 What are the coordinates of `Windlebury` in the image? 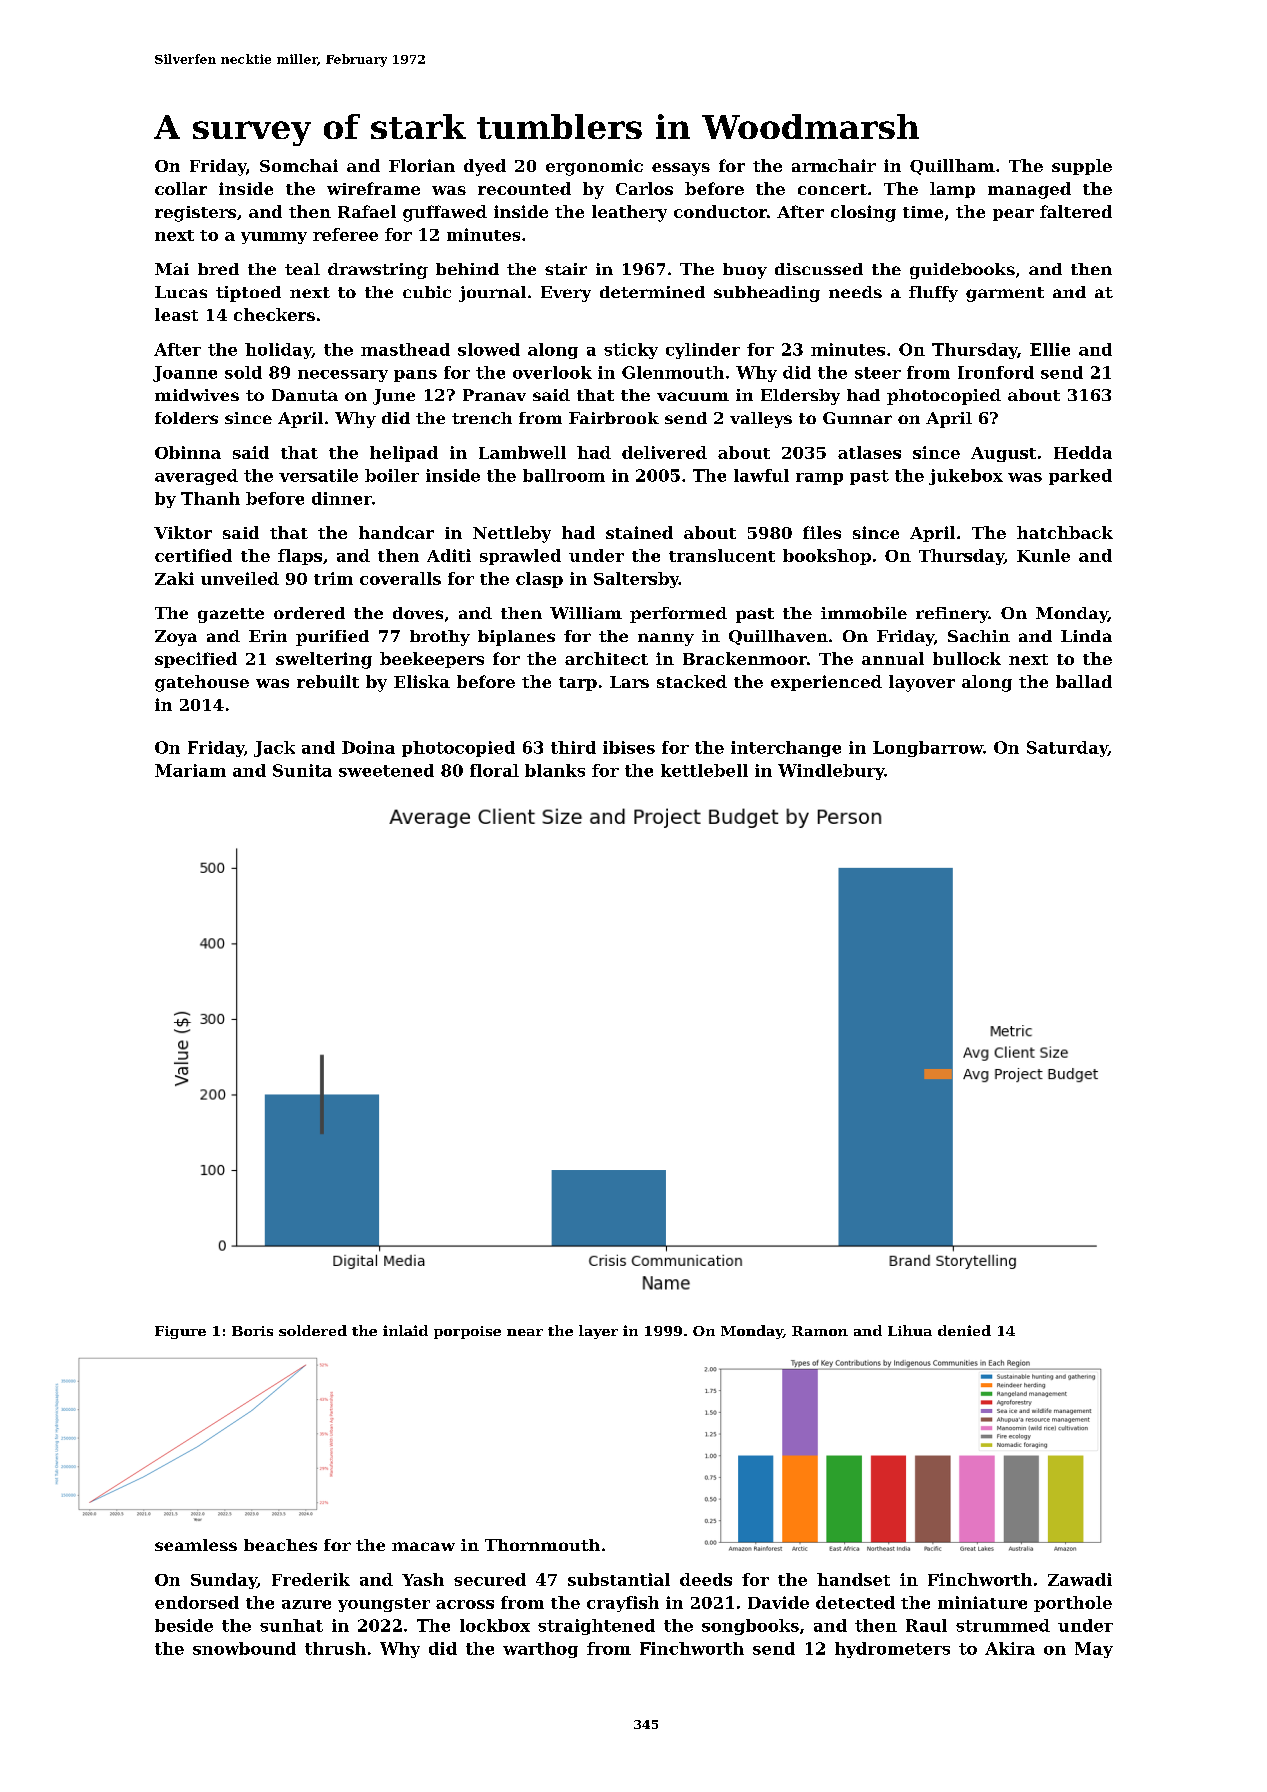 It's located at (831, 772).
